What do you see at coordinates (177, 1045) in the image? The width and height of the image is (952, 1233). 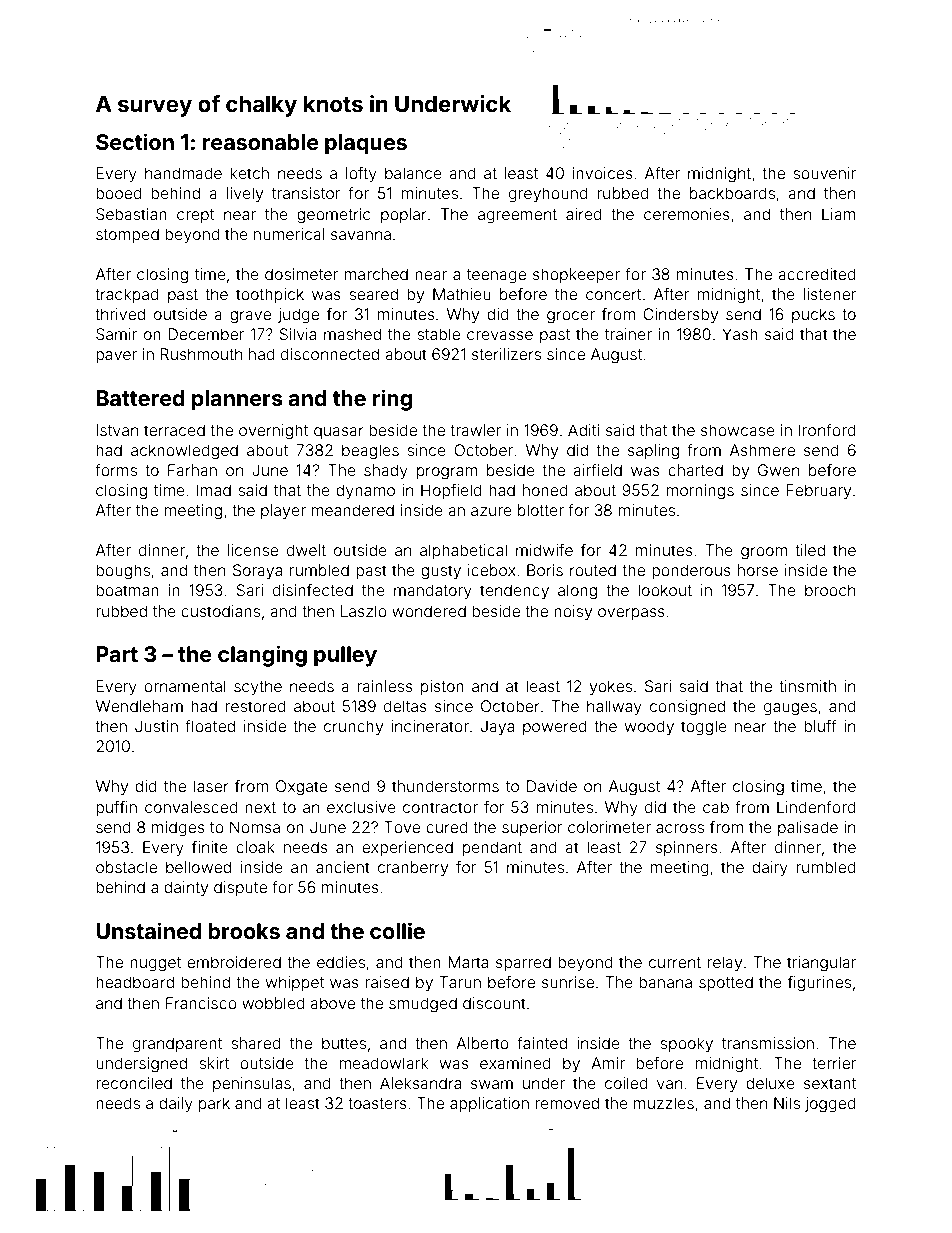 I see `grandparent` at bounding box center [177, 1045].
